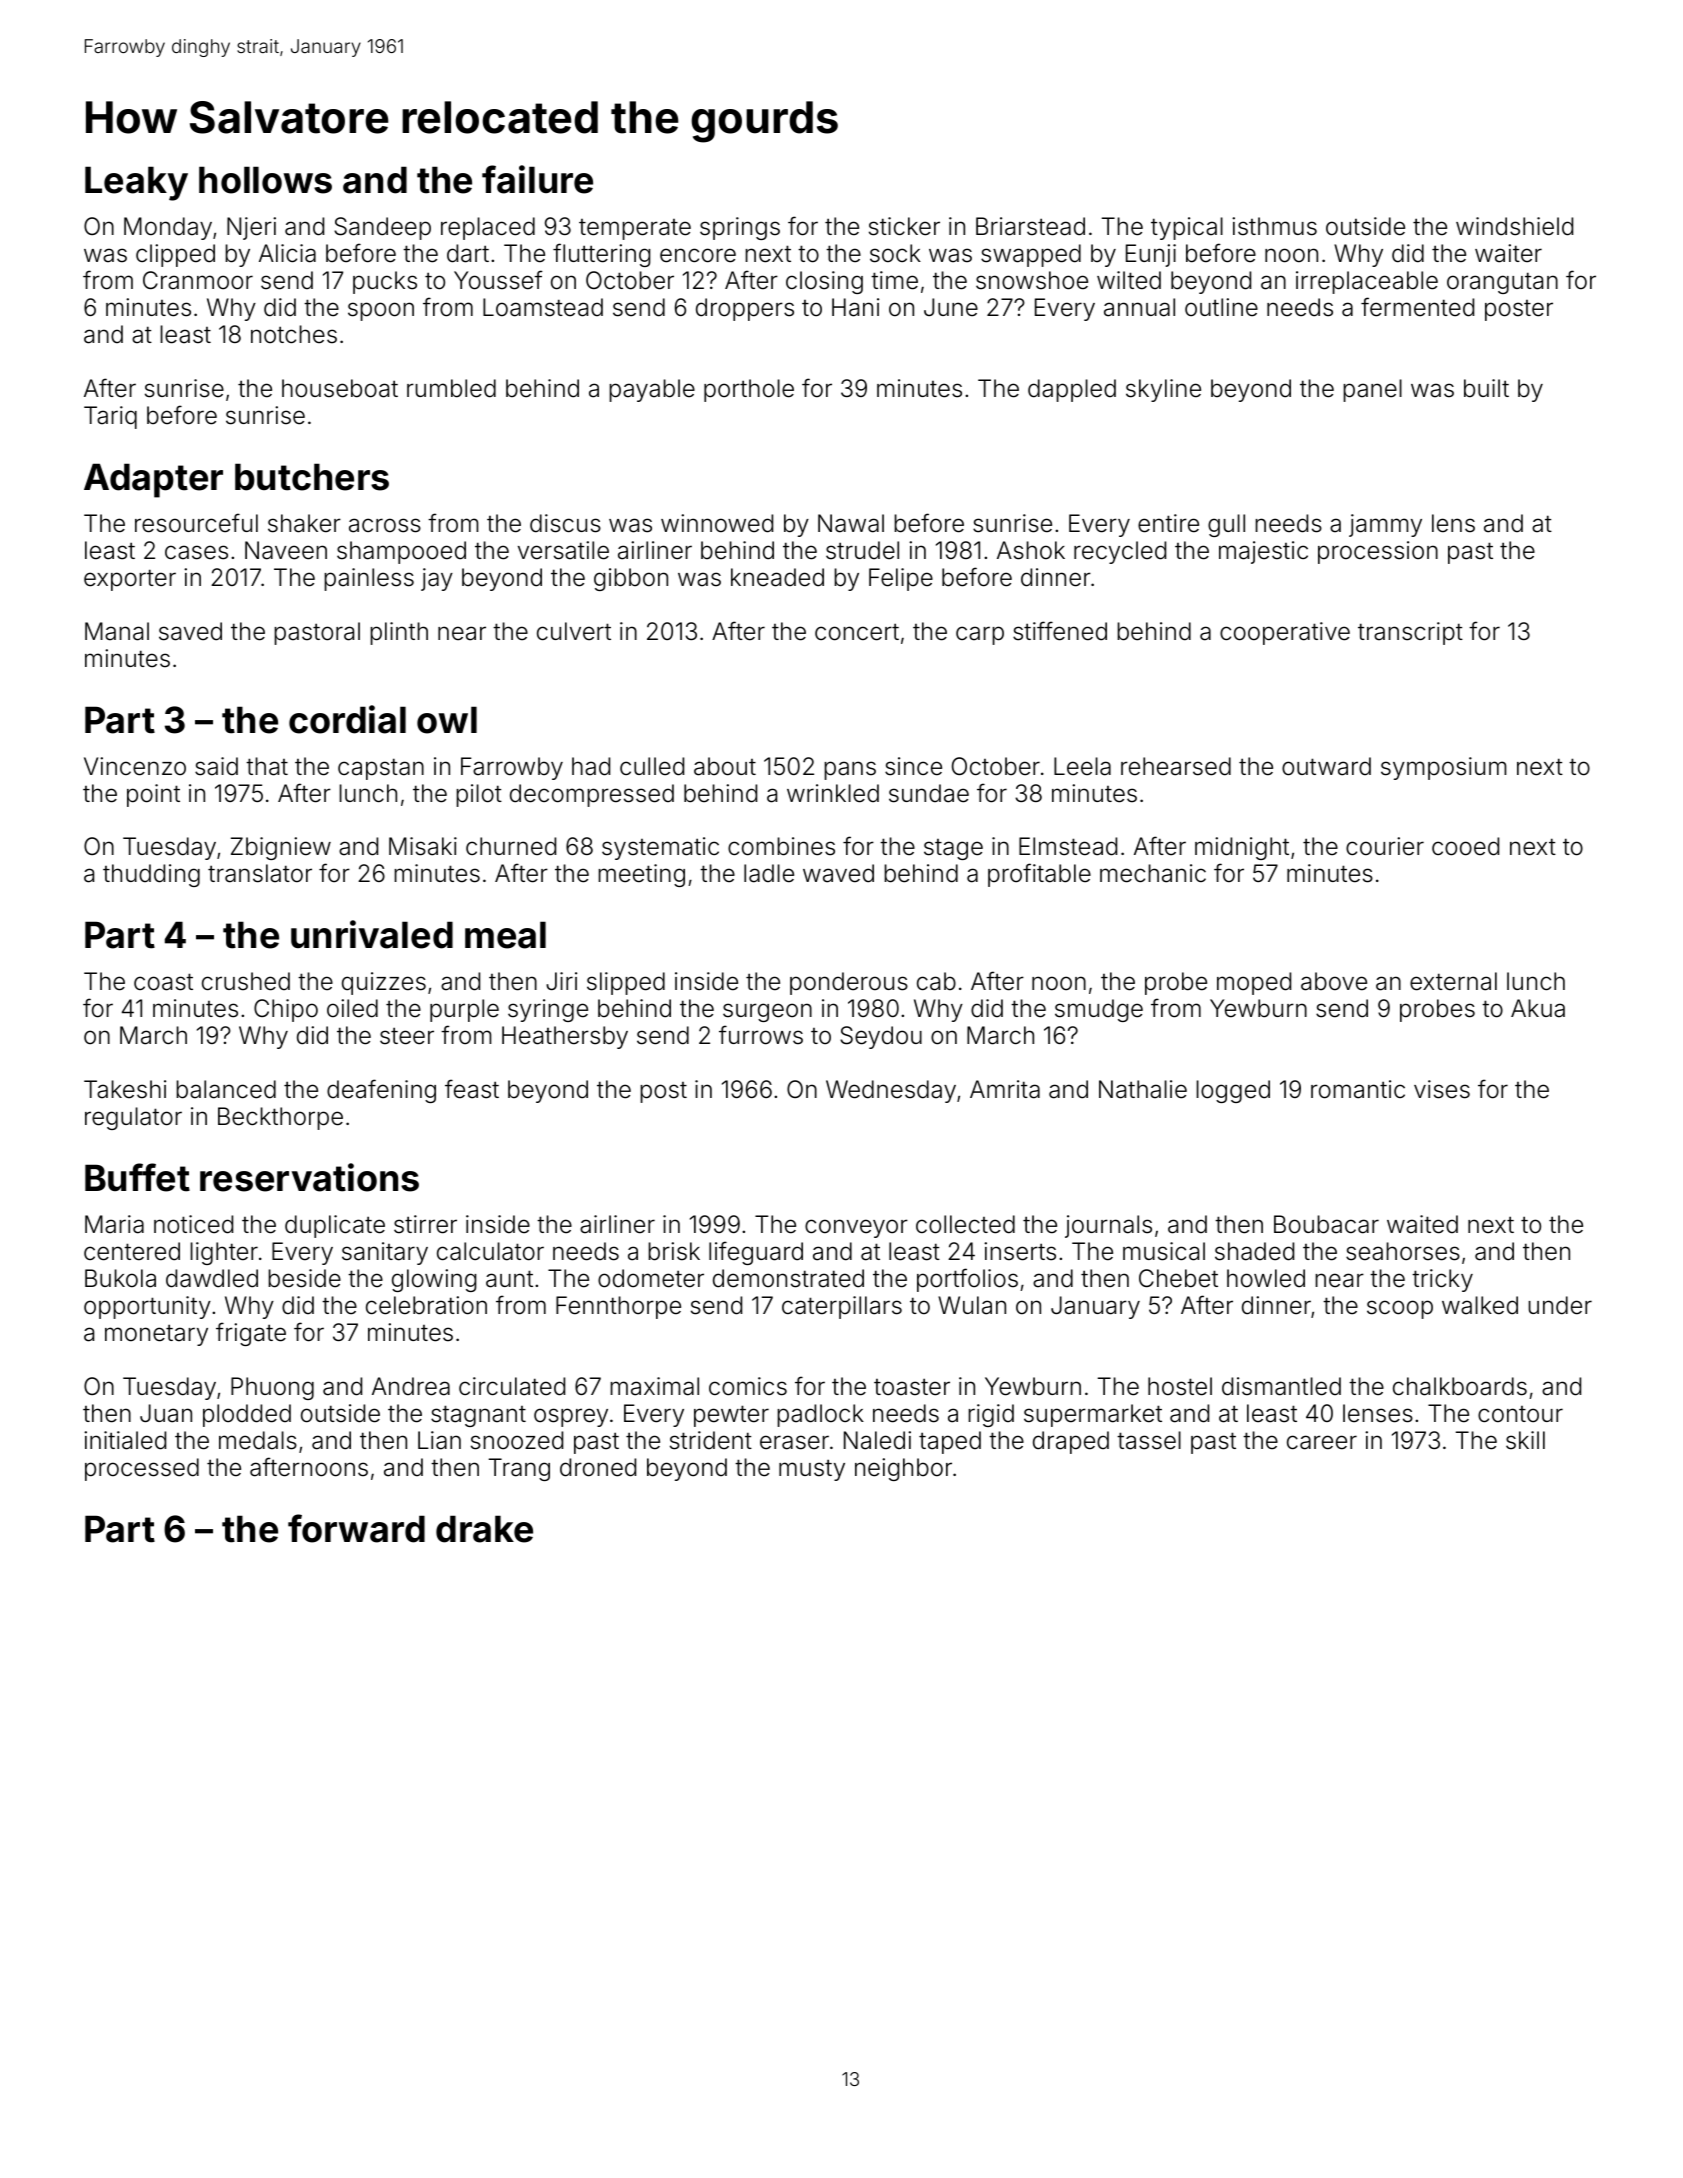  What do you see at coordinates (904, 226) in the page?
I see `sticker` at bounding box center [904, 226].
